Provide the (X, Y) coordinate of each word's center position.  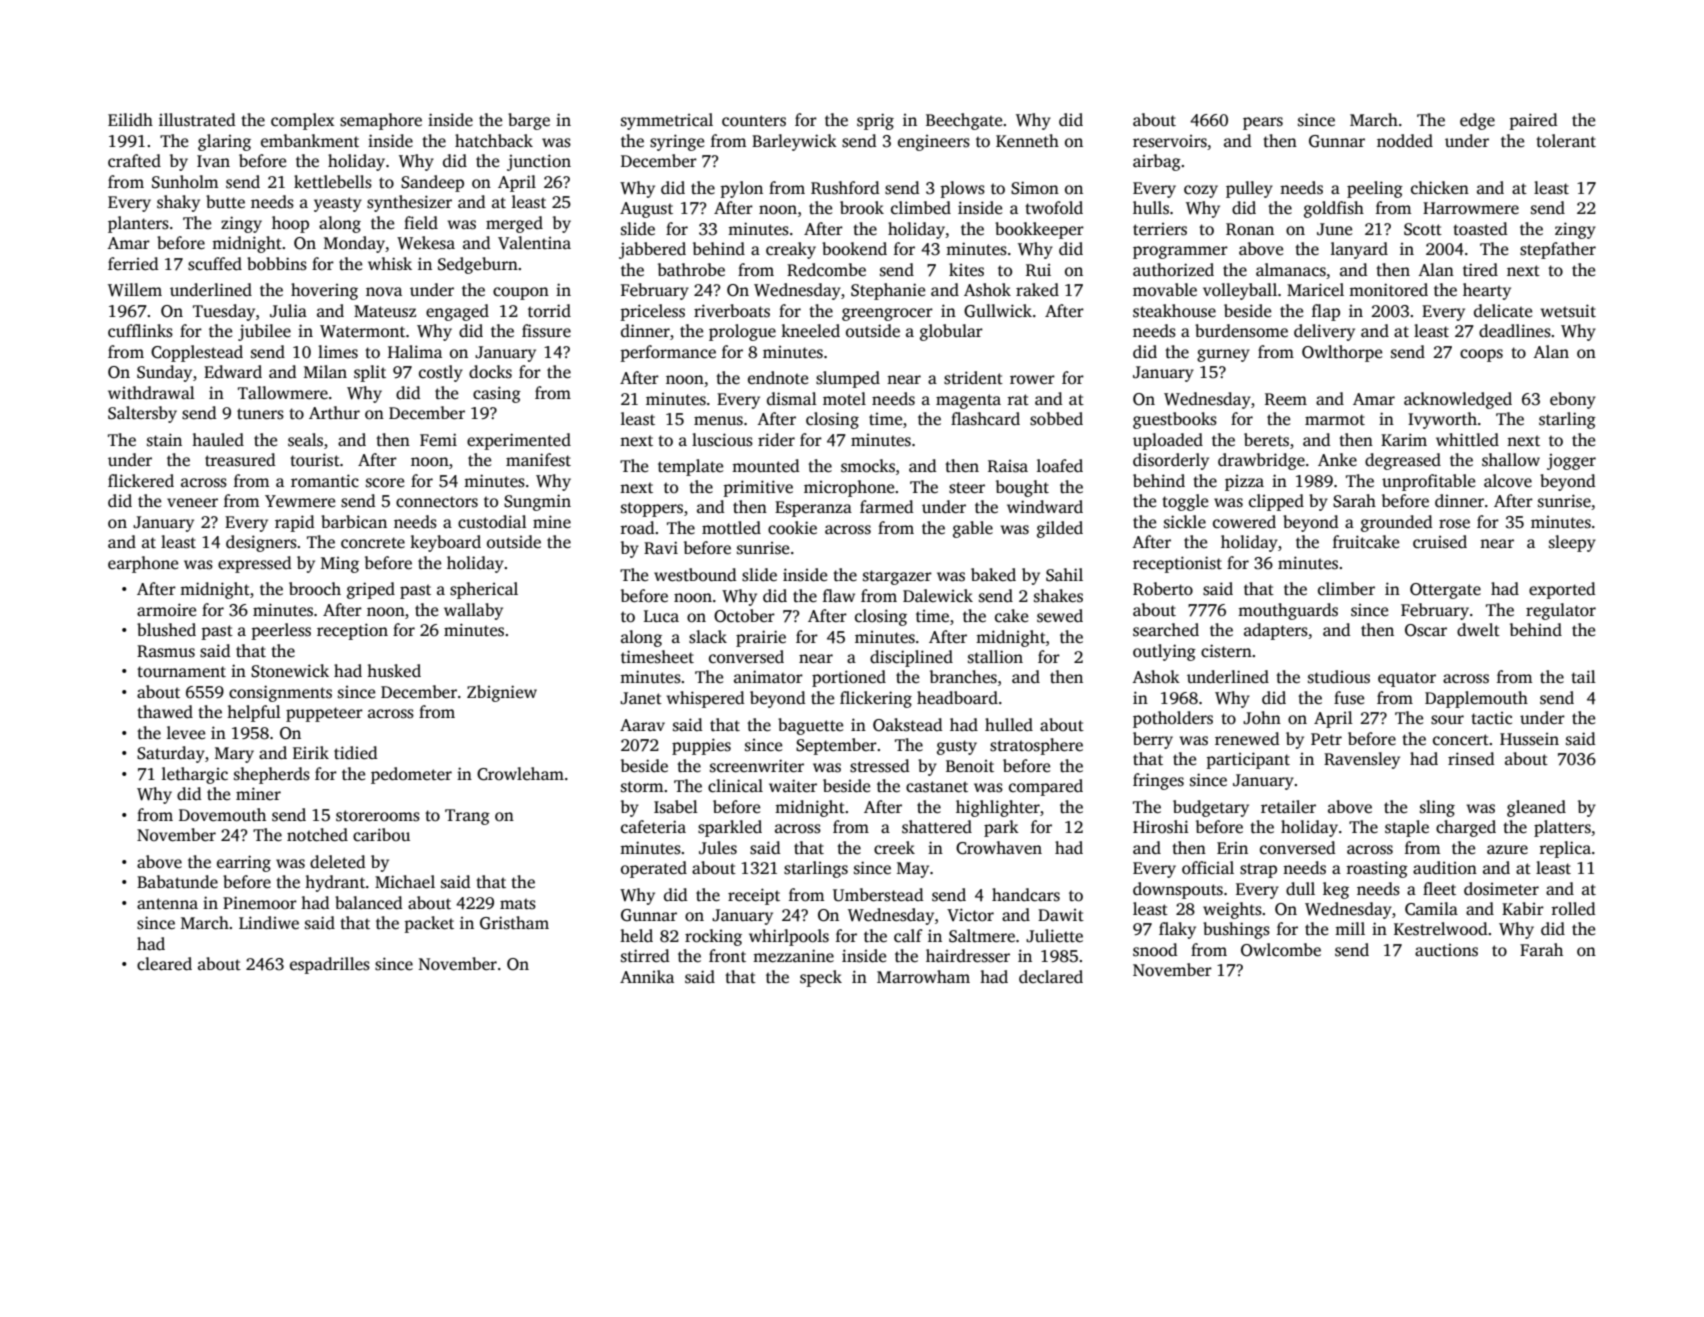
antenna (167, 903)
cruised (1440, 542)
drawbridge (1261, 461)
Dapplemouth (1476, 699)
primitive (758, 488)
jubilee (264, 332)
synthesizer (409, 203)
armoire (166, 609)
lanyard (1359, 250)
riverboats (732, 311)
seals (305, 440)
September (836, 746)
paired (1534, 121)
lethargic (195, 775)
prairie (761, 638)
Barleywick (794, 142)
